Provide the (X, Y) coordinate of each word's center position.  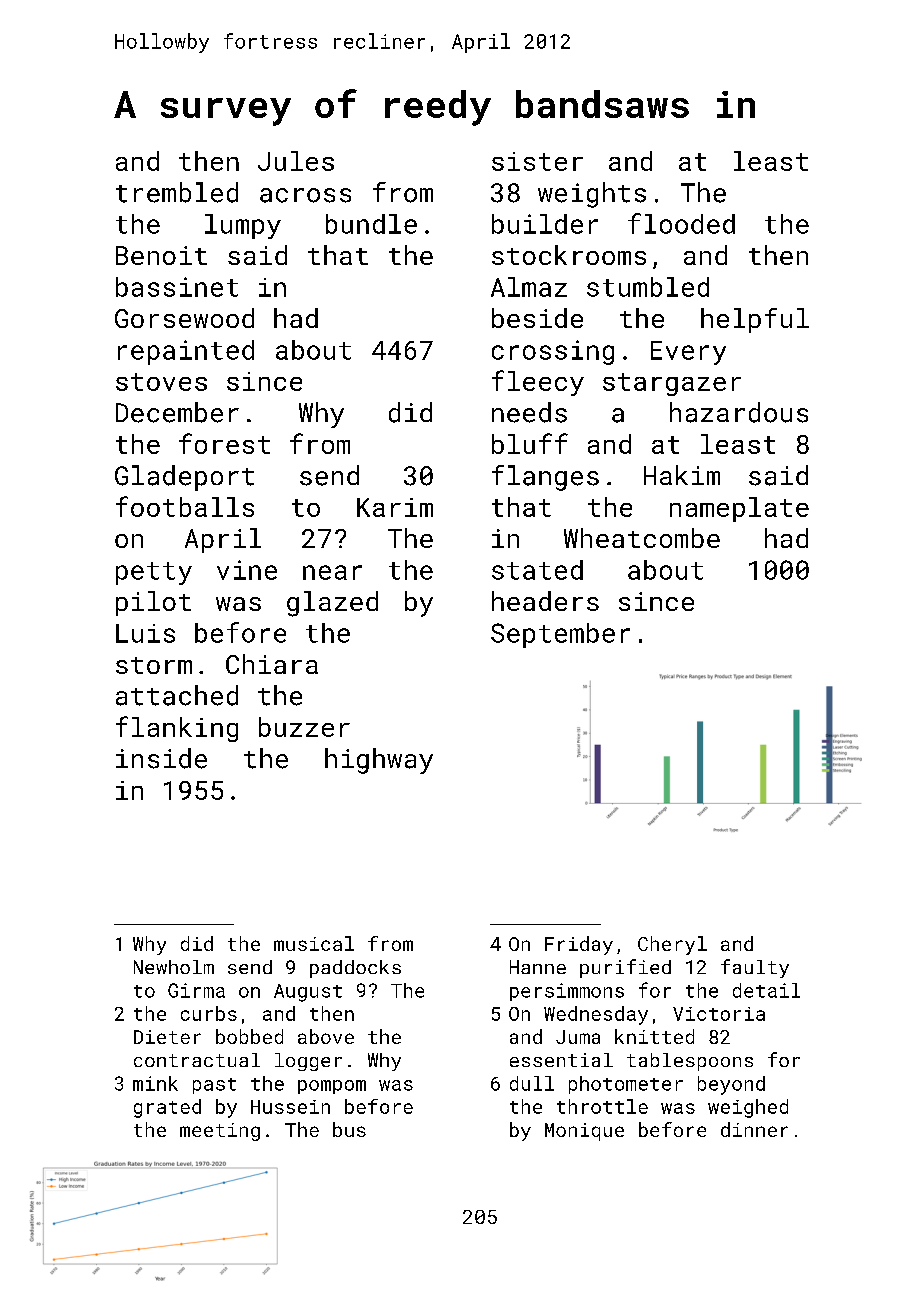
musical (314, 943)
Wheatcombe (642, 538)
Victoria (719, 1014)
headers (545, 601)
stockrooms (569, 255)
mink (155, 1083)
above (326, 1036)
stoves (161, 382)
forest (224, 443)
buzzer (304, 727)
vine (247, 570)
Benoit (161, 255)
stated (537, 570)
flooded (681, 223)
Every (688, 353)
